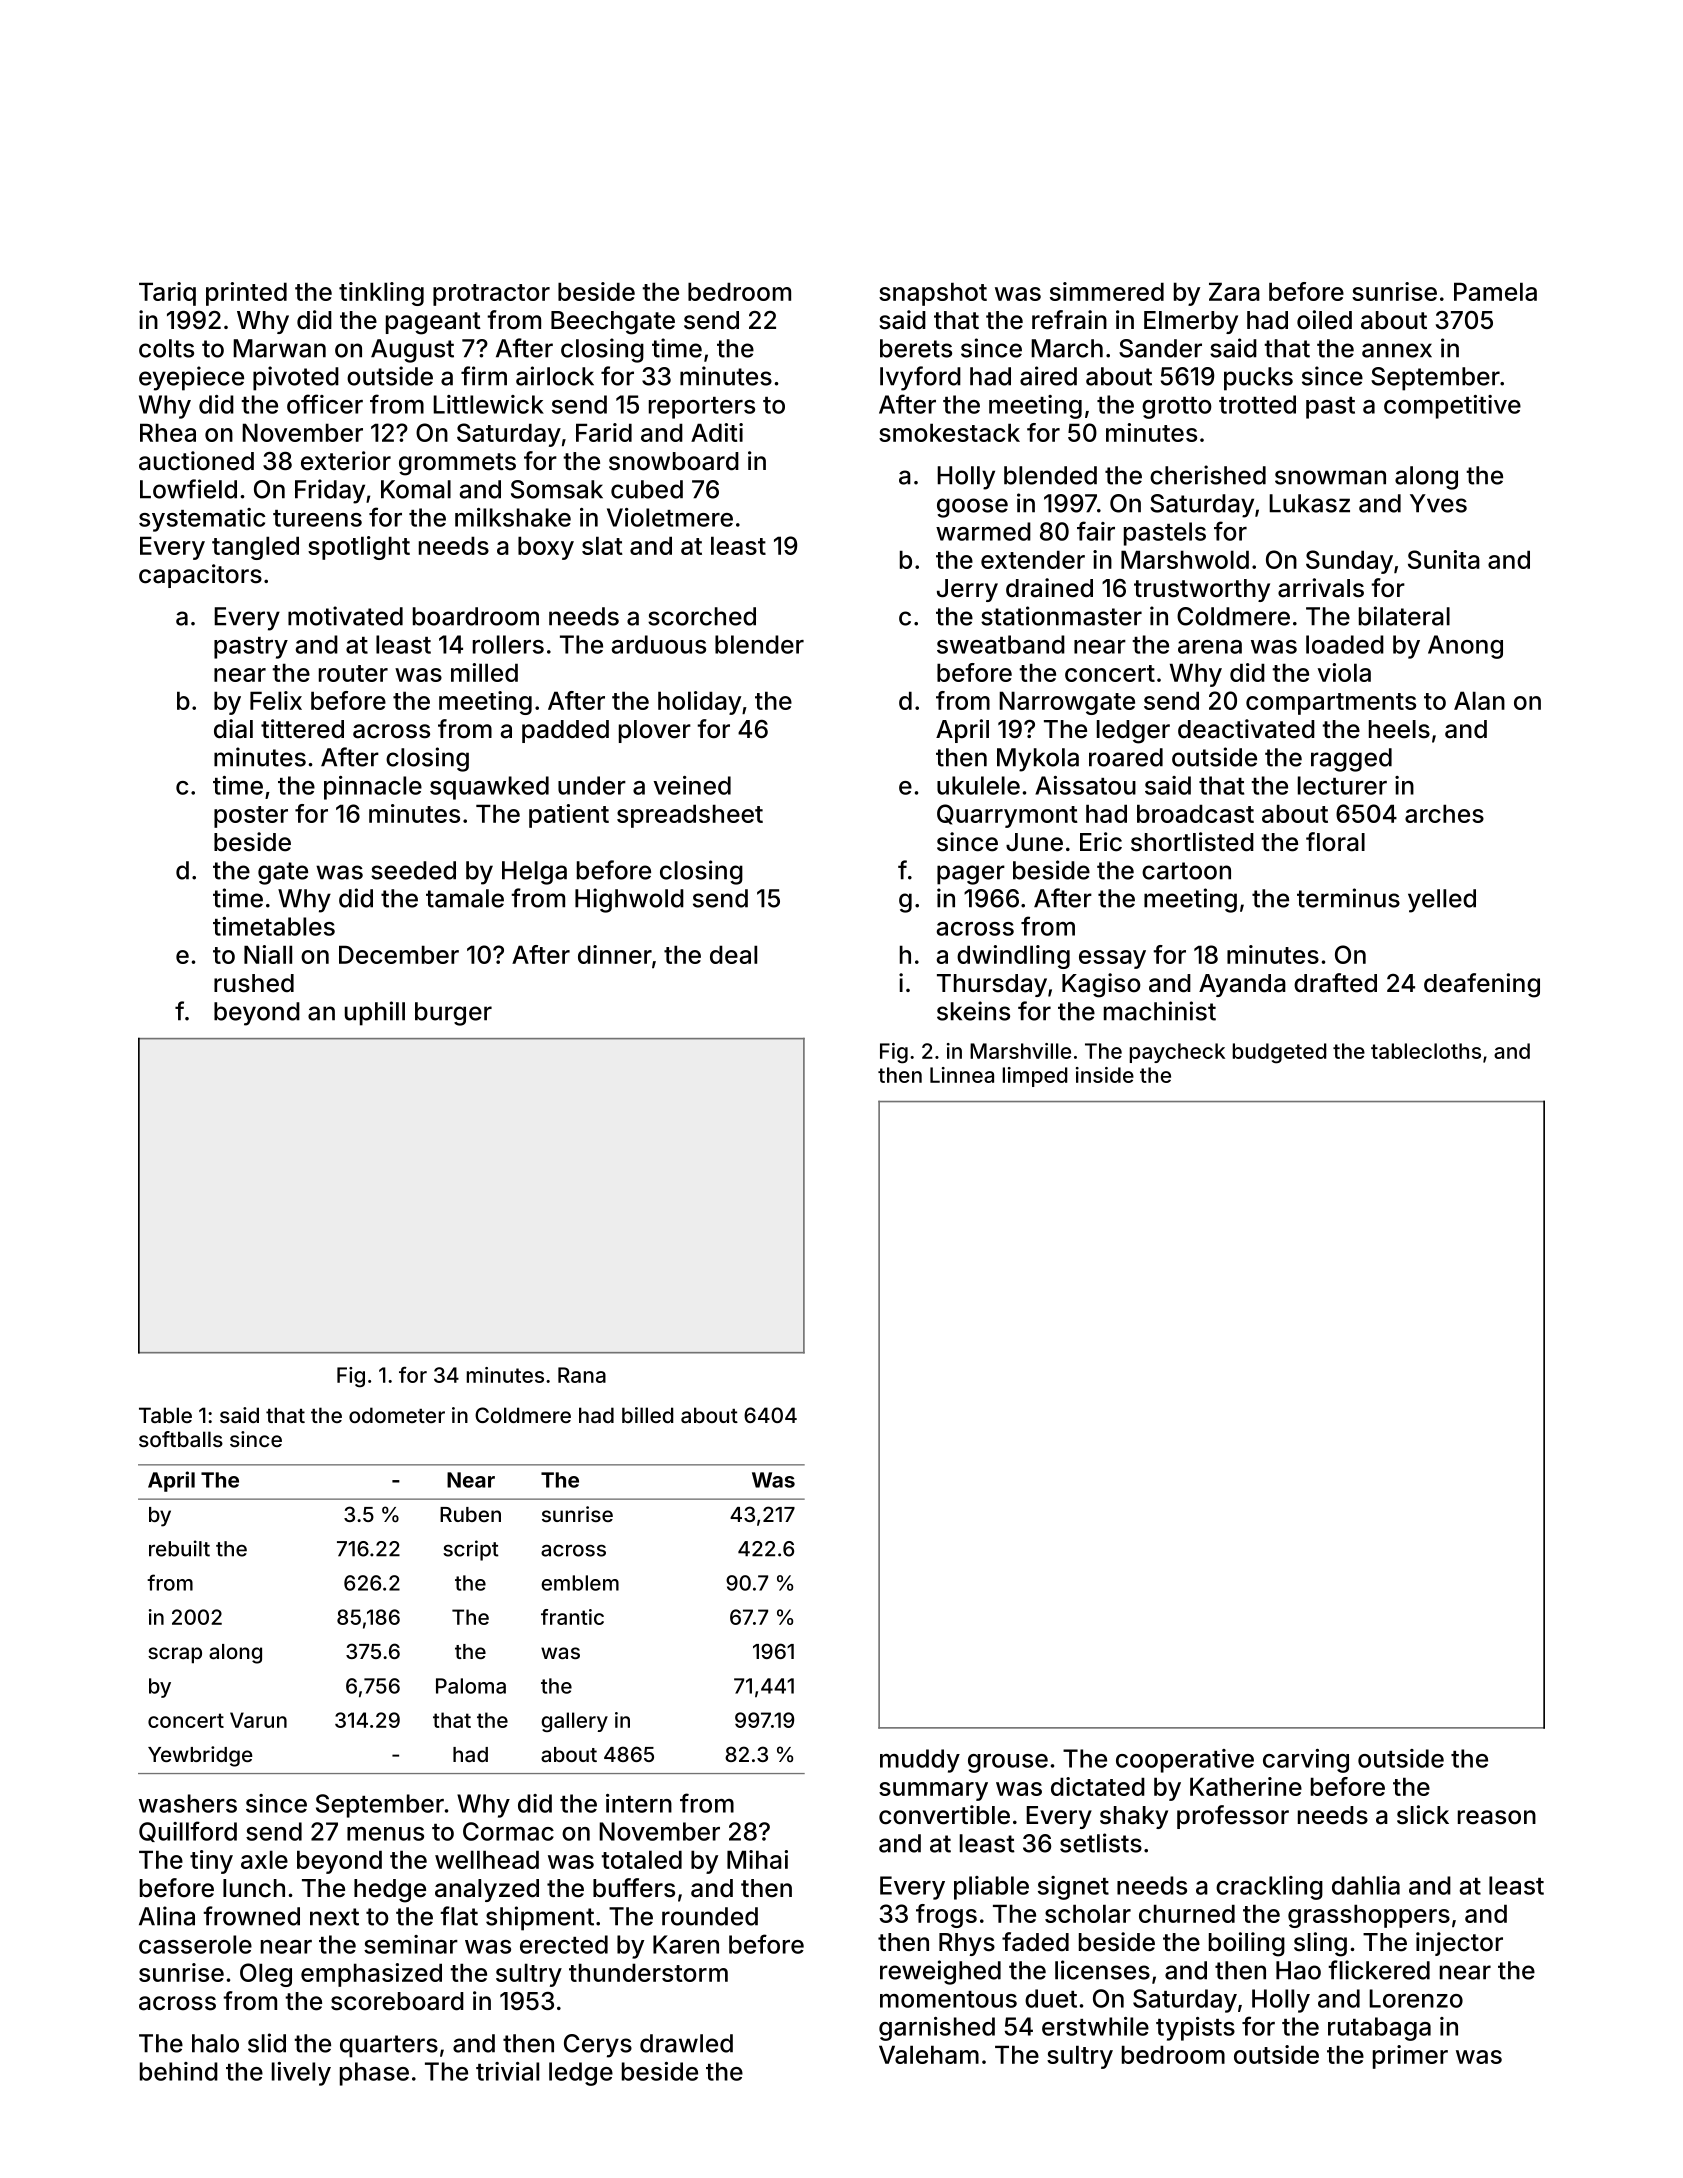 The image size is (1683, 2178). What do you see at coordinates (330, 491) in the page?
I see `Friday` at bounding box center [330, 491].
